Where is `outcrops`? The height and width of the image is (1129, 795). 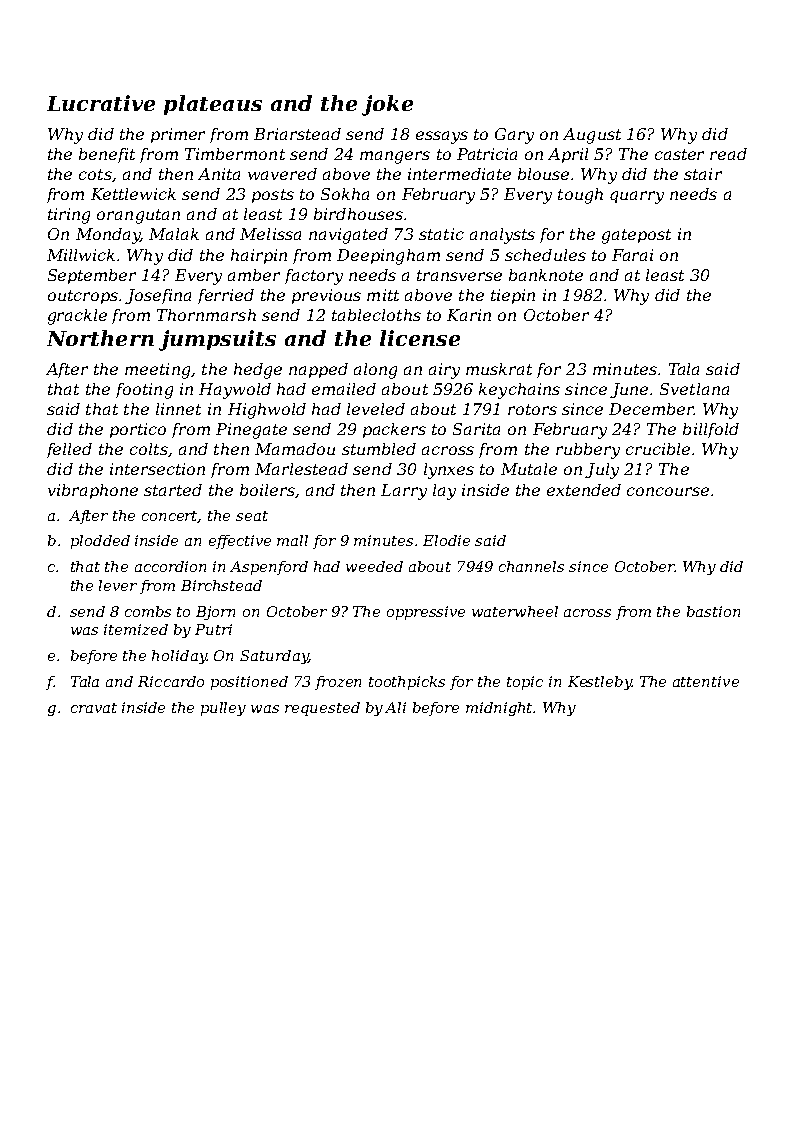
outcrops is located at coordinates (83, 297).
